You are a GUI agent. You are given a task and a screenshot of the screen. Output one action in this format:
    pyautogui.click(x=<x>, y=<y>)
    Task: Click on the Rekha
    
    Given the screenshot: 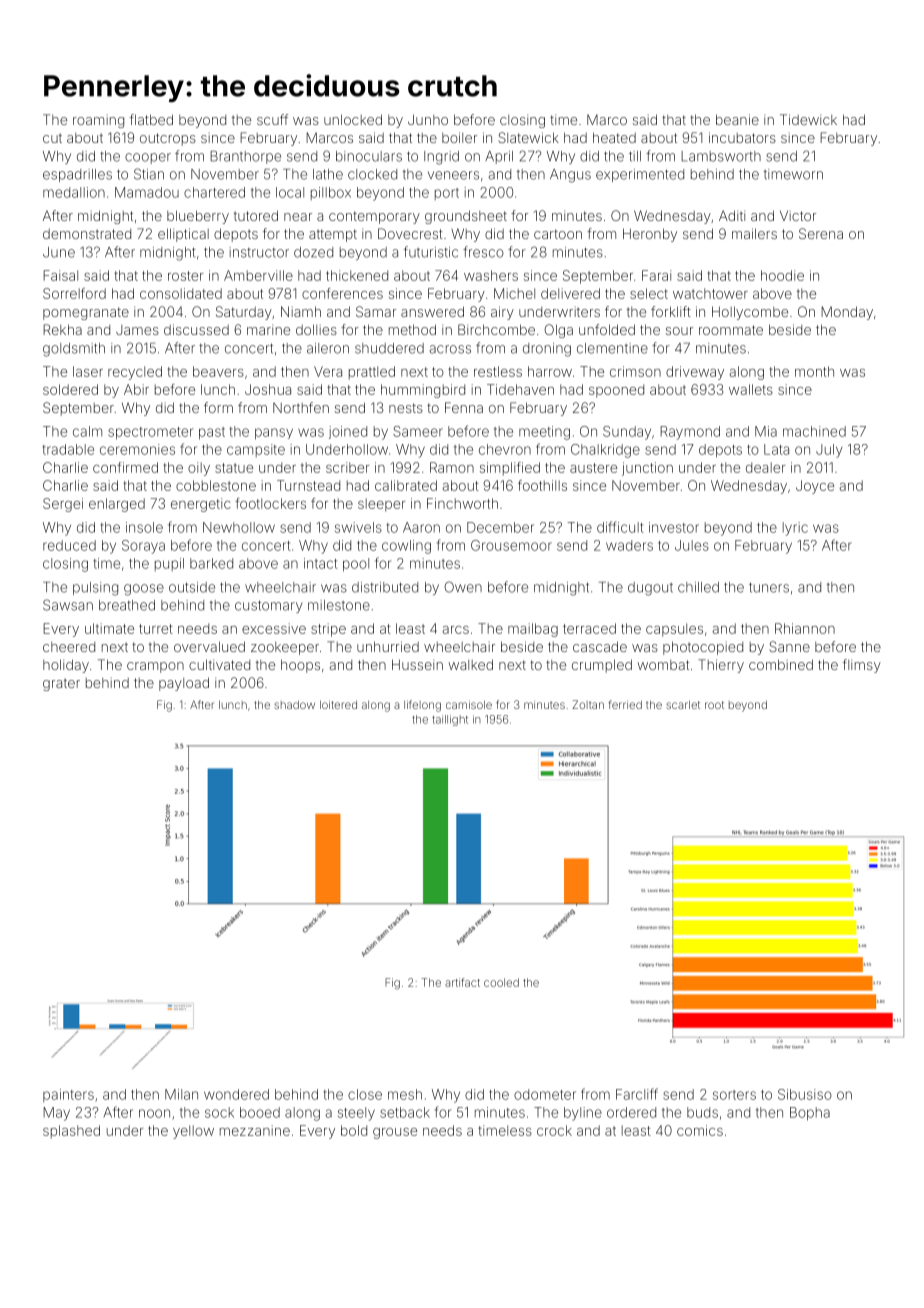 What is the action you would take?
    pyautogui.click(x=62, y=329)
